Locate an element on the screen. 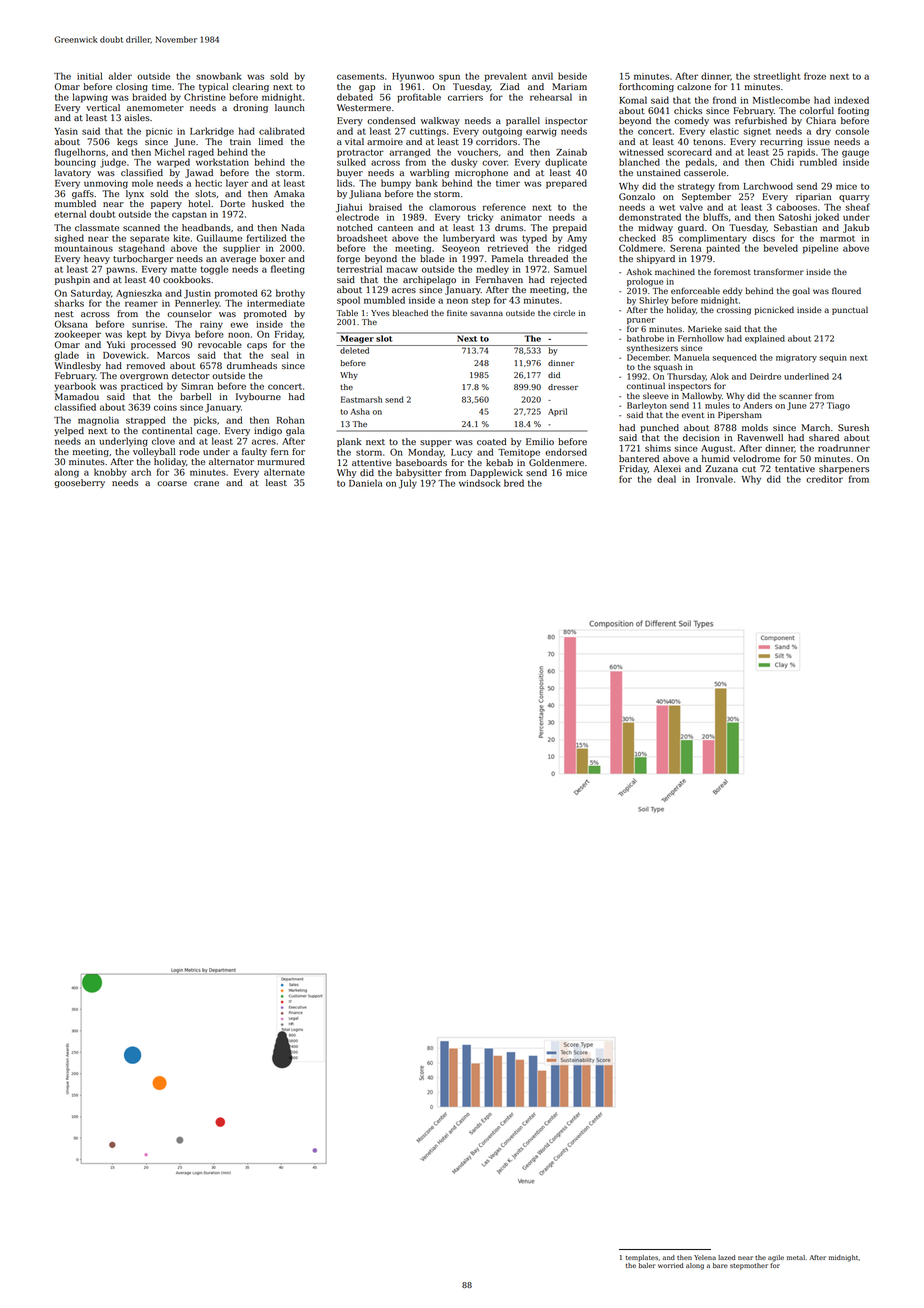  Daniela is located at coordinates (365, 483).
